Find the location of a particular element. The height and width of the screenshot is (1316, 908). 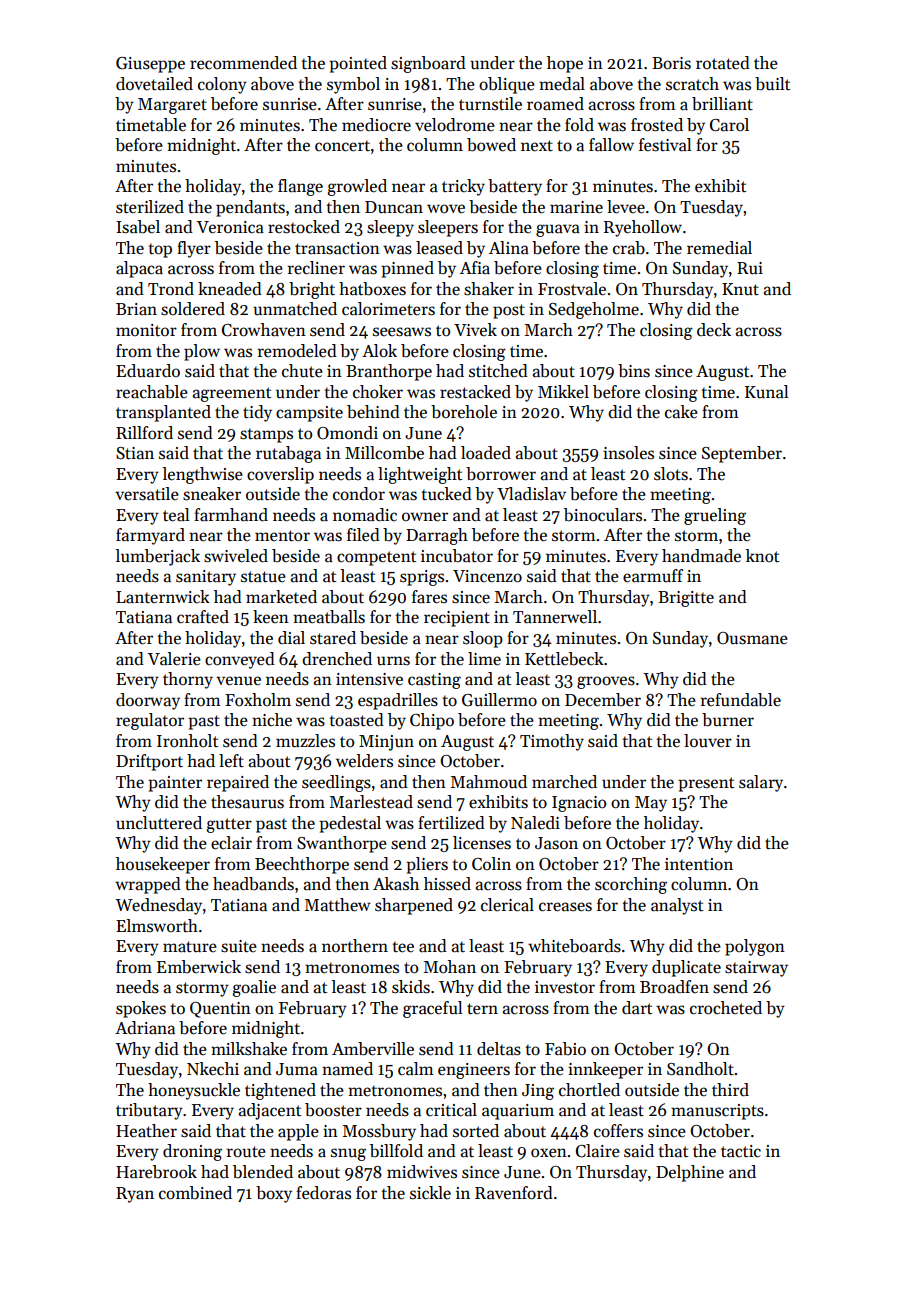

borrower is located at coordinates (501, 474).
